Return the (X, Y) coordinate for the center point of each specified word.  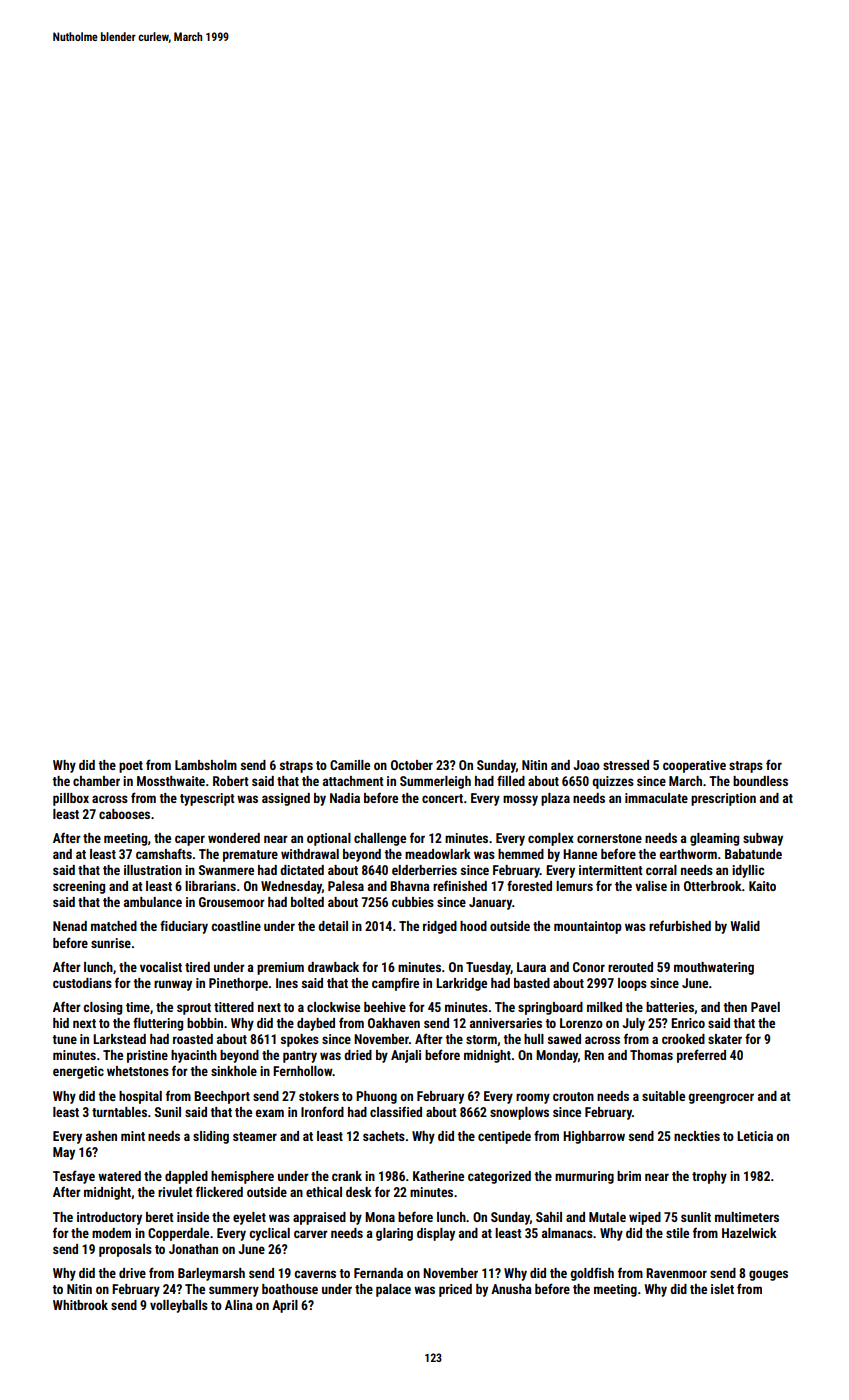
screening (79, 887)
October (412, 765)
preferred (701, 1056)
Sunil (168, 1112)
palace (393, 1290)
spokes (300, 1040)
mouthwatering (714, 968)
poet (131, 767)
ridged (440, 927)
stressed (626, 765)
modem (111, 1233)
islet (722, 1289)
